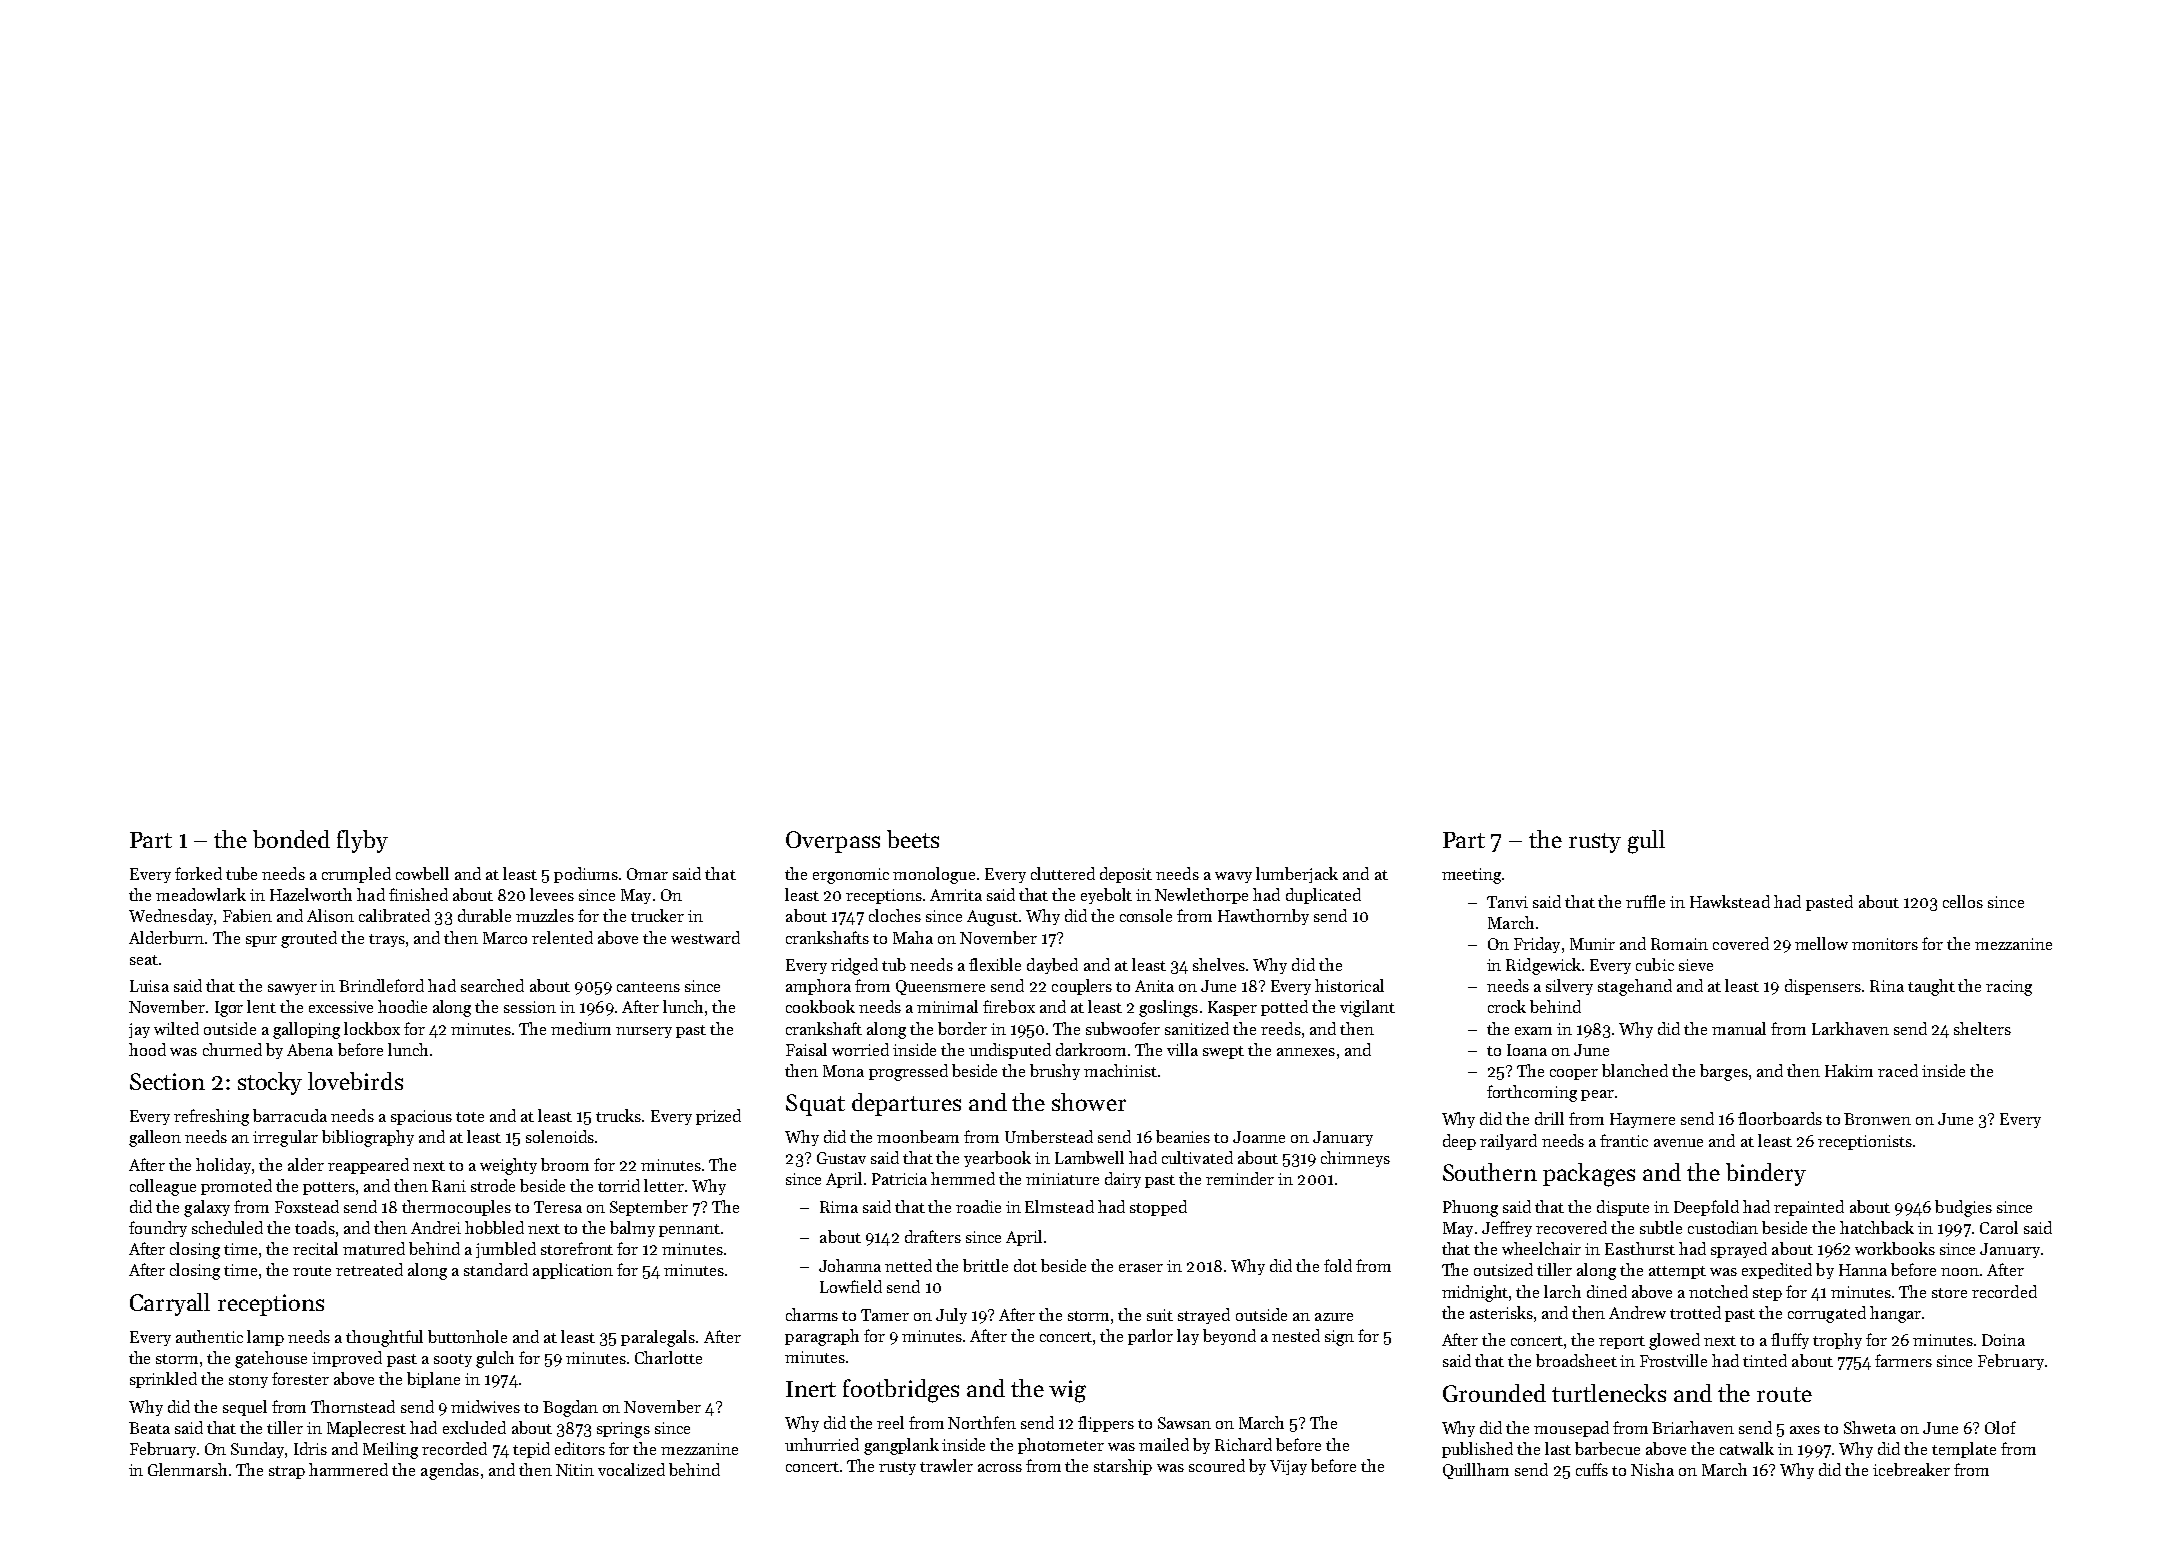 This document has width=2184, height=1545. Describe the element at coordinates (1355, 1159) in the document. I see `chimneys` at that location.
